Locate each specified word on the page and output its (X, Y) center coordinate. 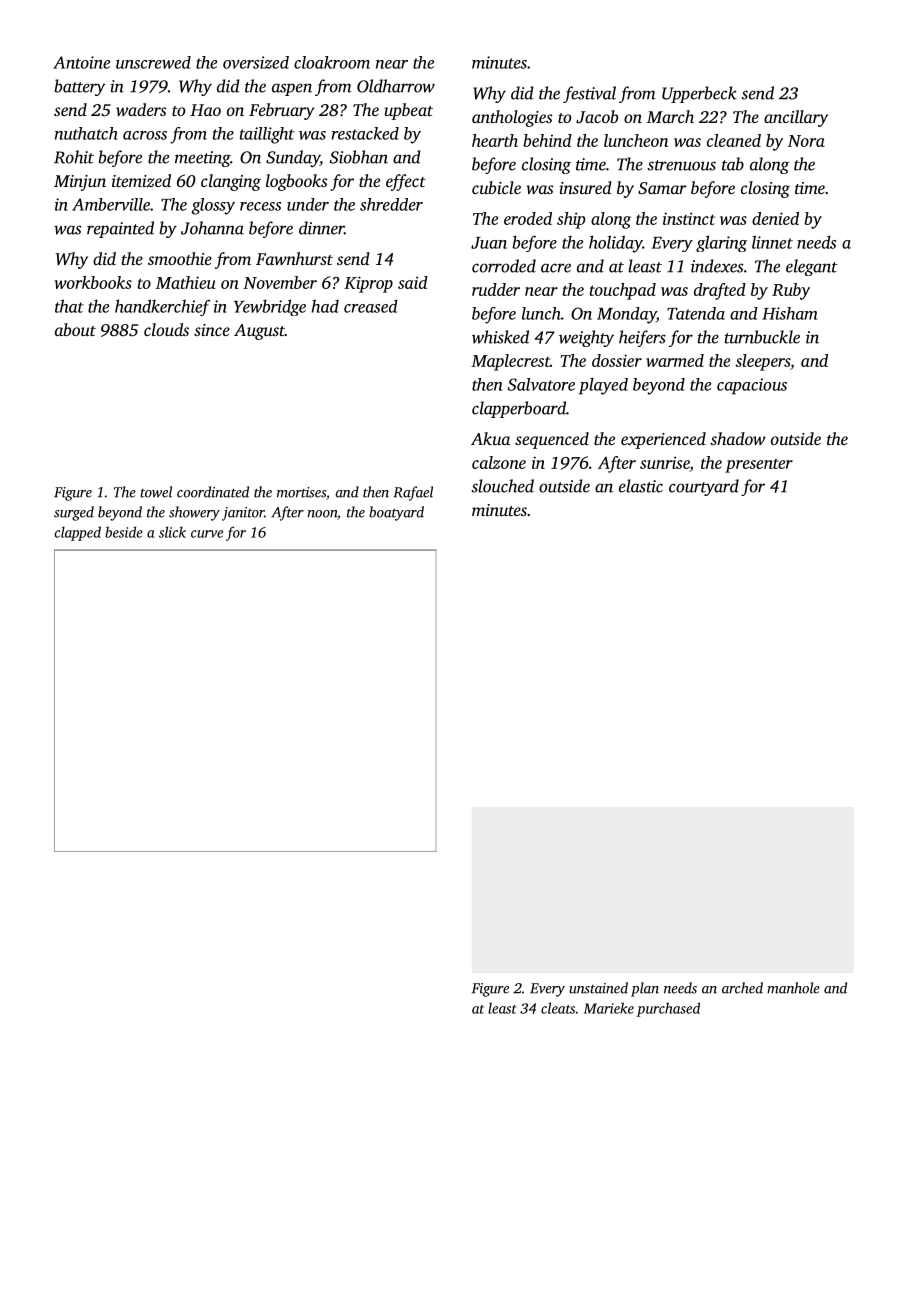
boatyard (396, 513)
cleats (558, 1008)
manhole (793, 988)
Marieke (609, 1008)
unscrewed (153, 62)
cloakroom (332, 62)
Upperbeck (699, 94)
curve (207, 534)
